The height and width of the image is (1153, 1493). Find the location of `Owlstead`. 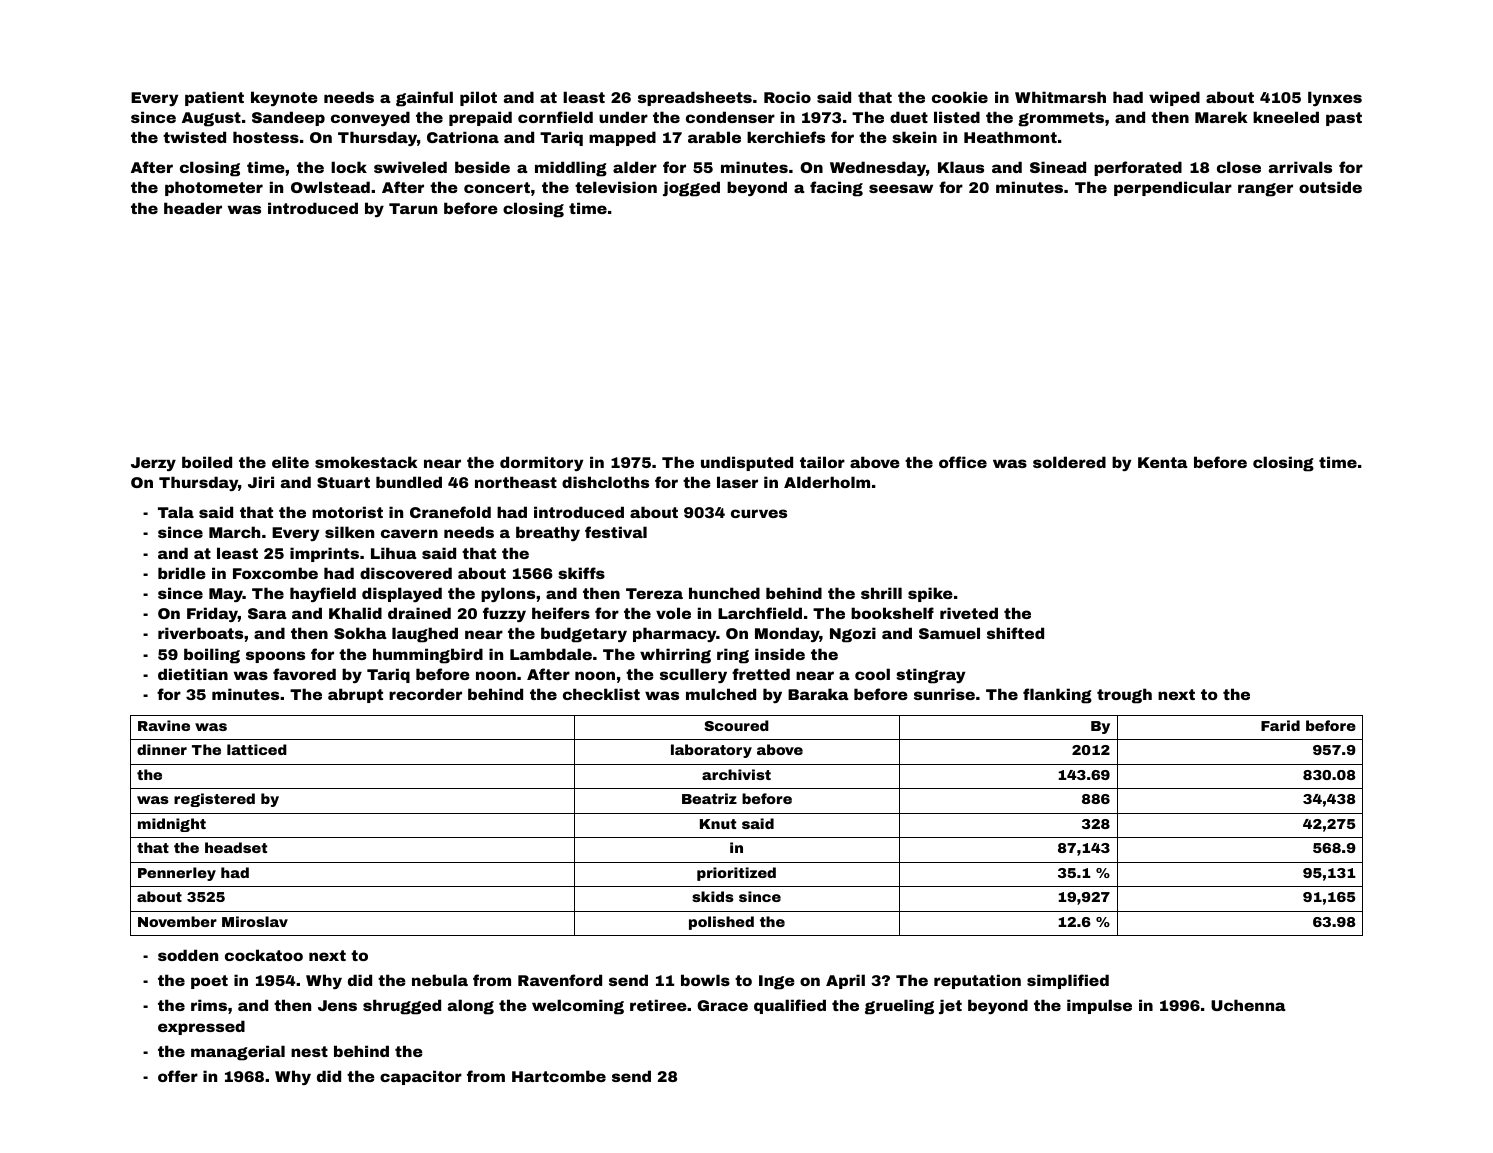

Owlstead is located at coordinates (330, 187).
